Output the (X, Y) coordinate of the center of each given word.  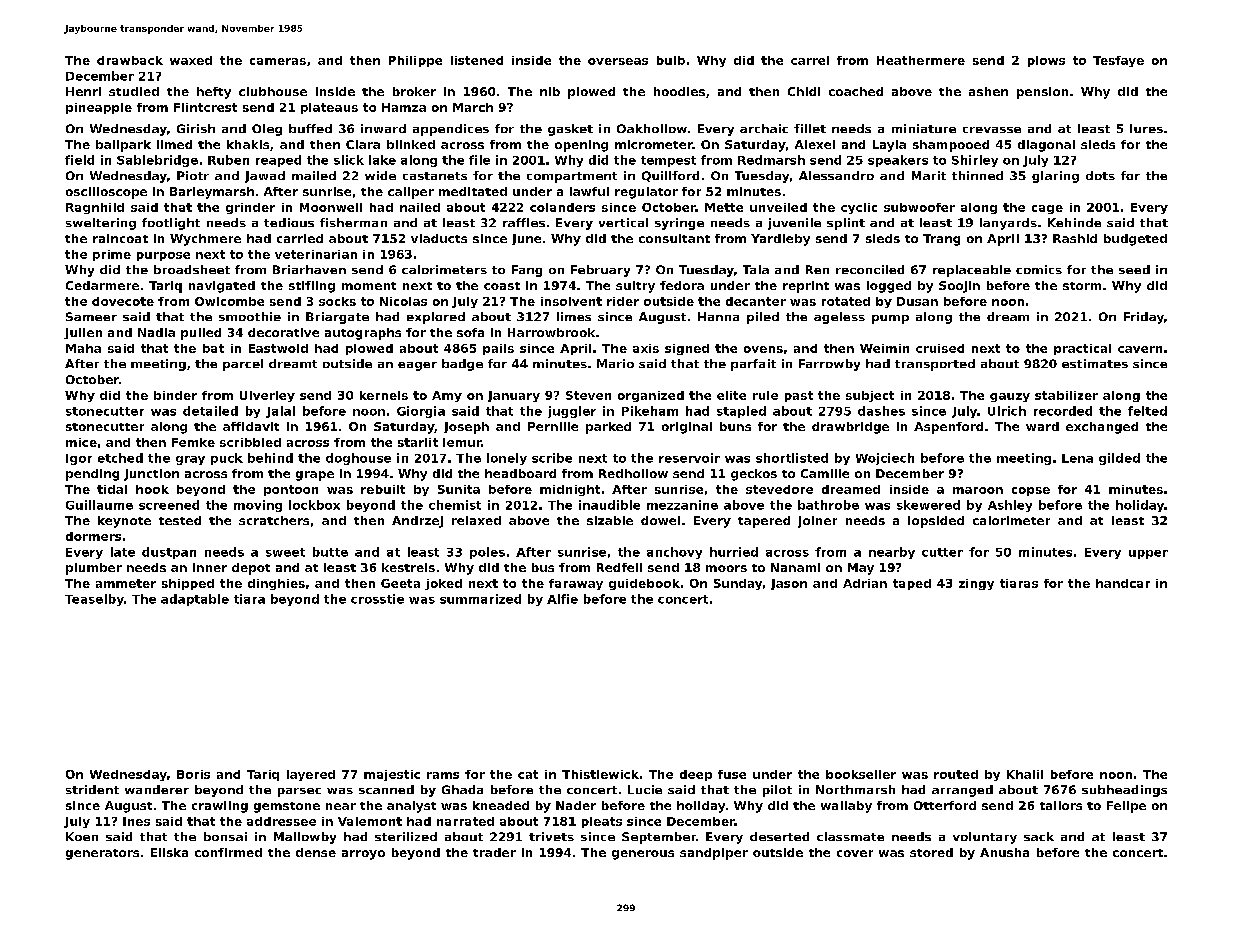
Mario (615, 363)
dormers (93, 536)
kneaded (501, 805)
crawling (220, 807)
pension (1042, 93)
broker (414, 91)
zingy (976, 584)
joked (443, 584)
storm (1082, 286)
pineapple (99, 108)
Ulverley (267, 396)
